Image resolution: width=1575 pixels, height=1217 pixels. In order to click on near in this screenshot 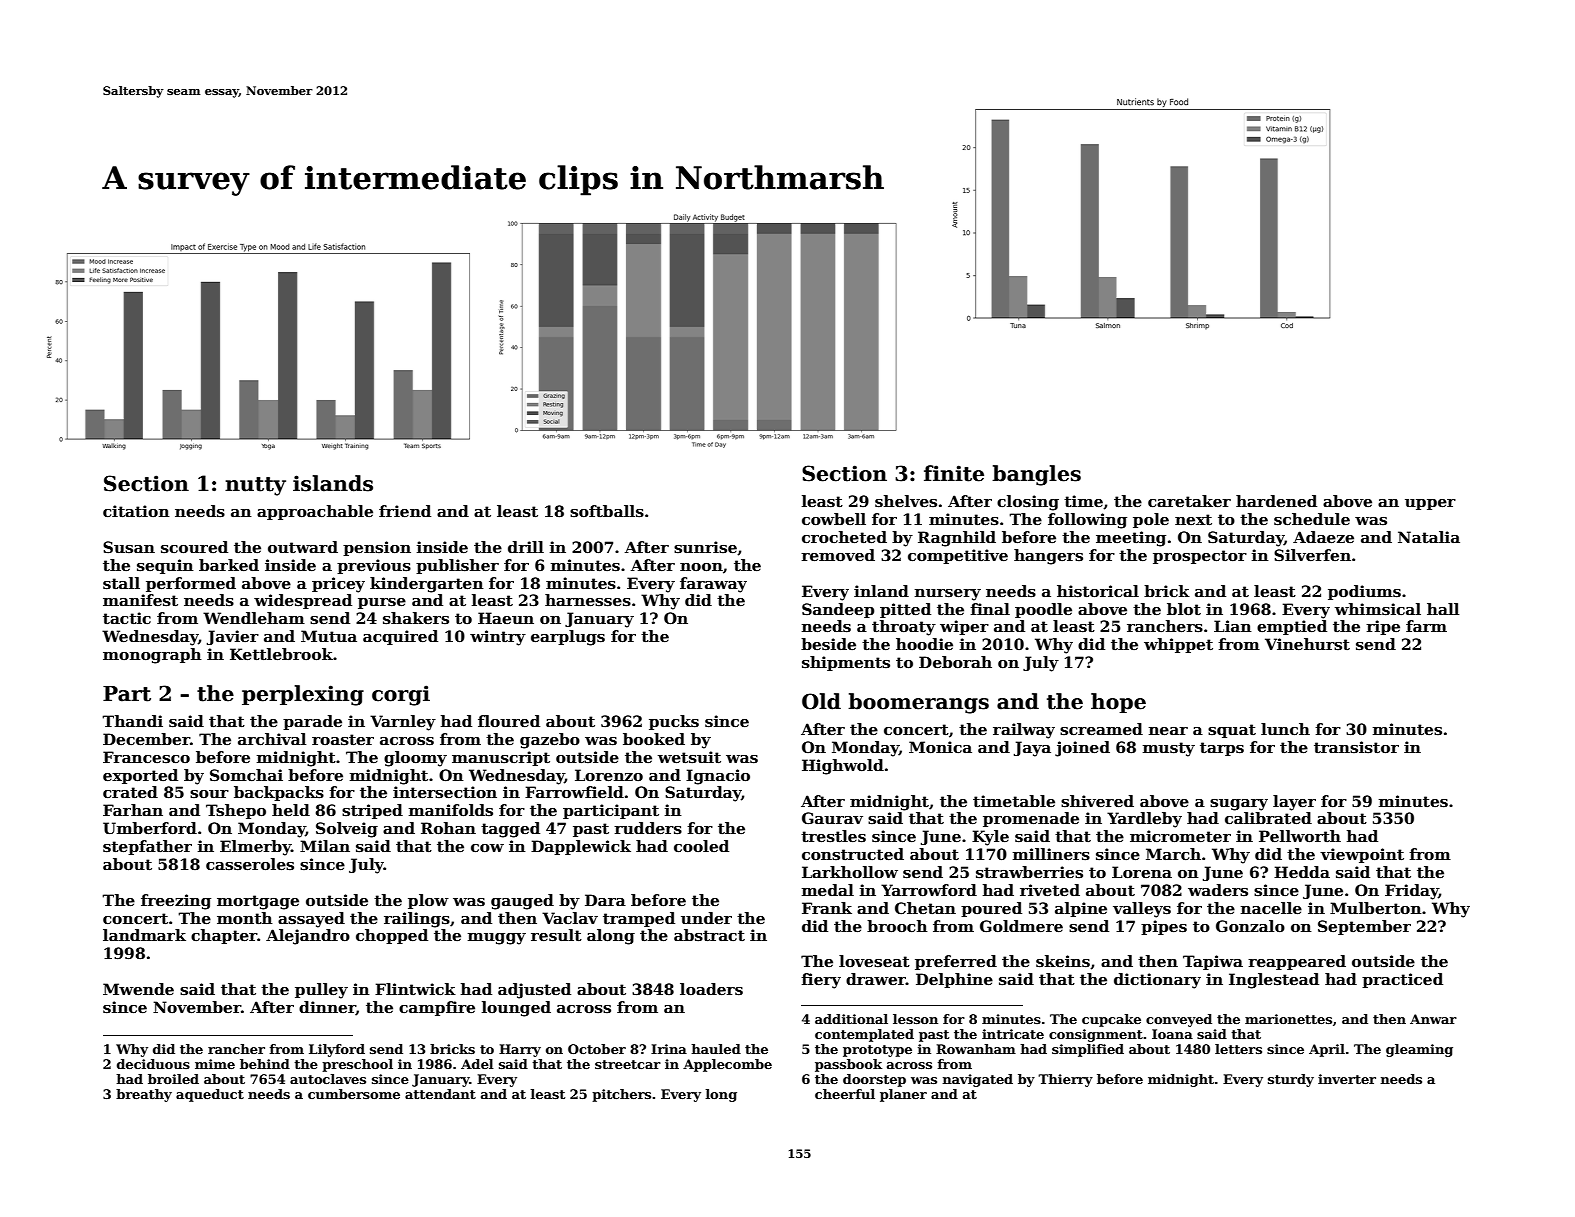, I will do `click(1168, 731)`.
